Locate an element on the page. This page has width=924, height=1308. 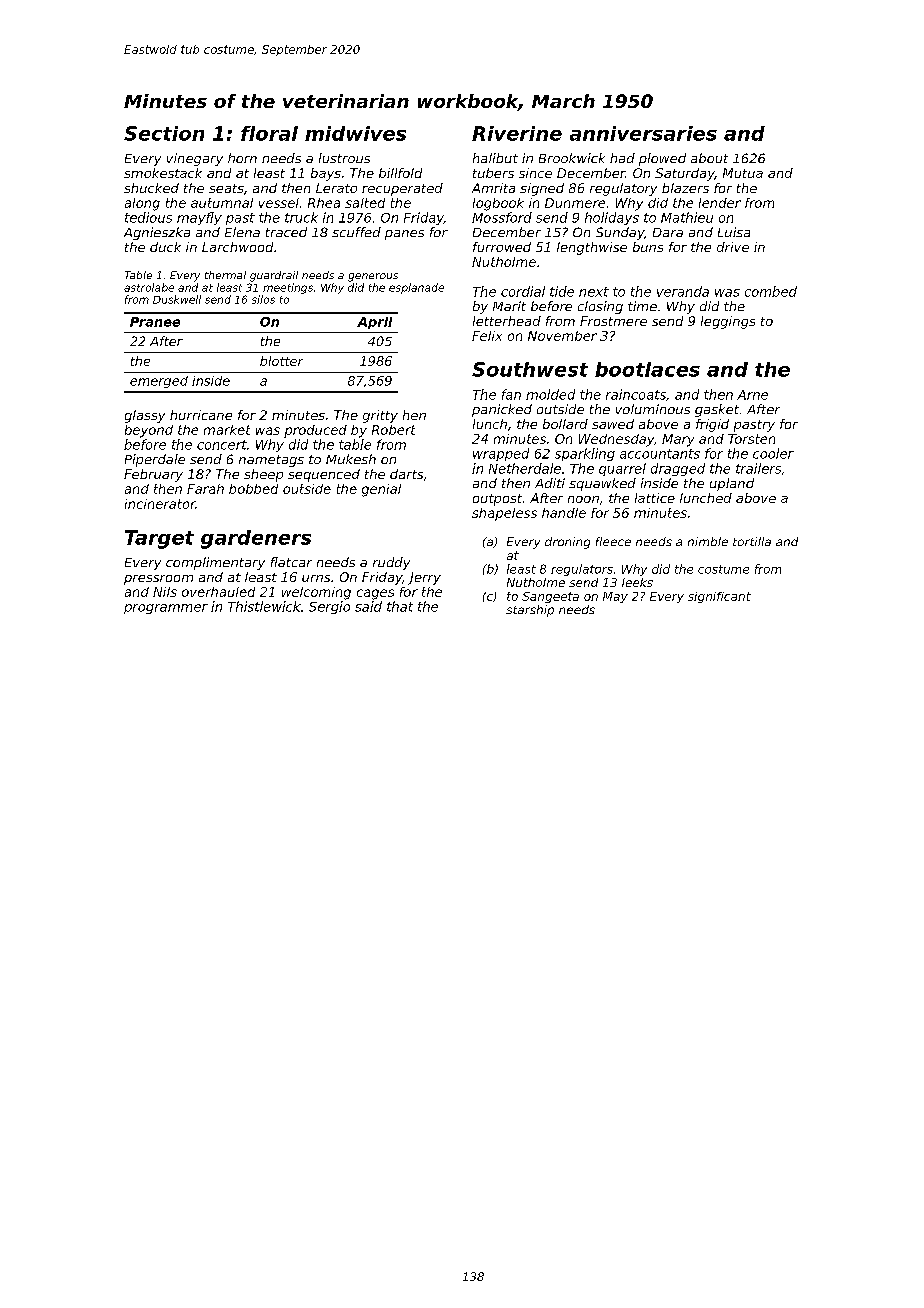
complimentary is located at coordinates (215, 563).
